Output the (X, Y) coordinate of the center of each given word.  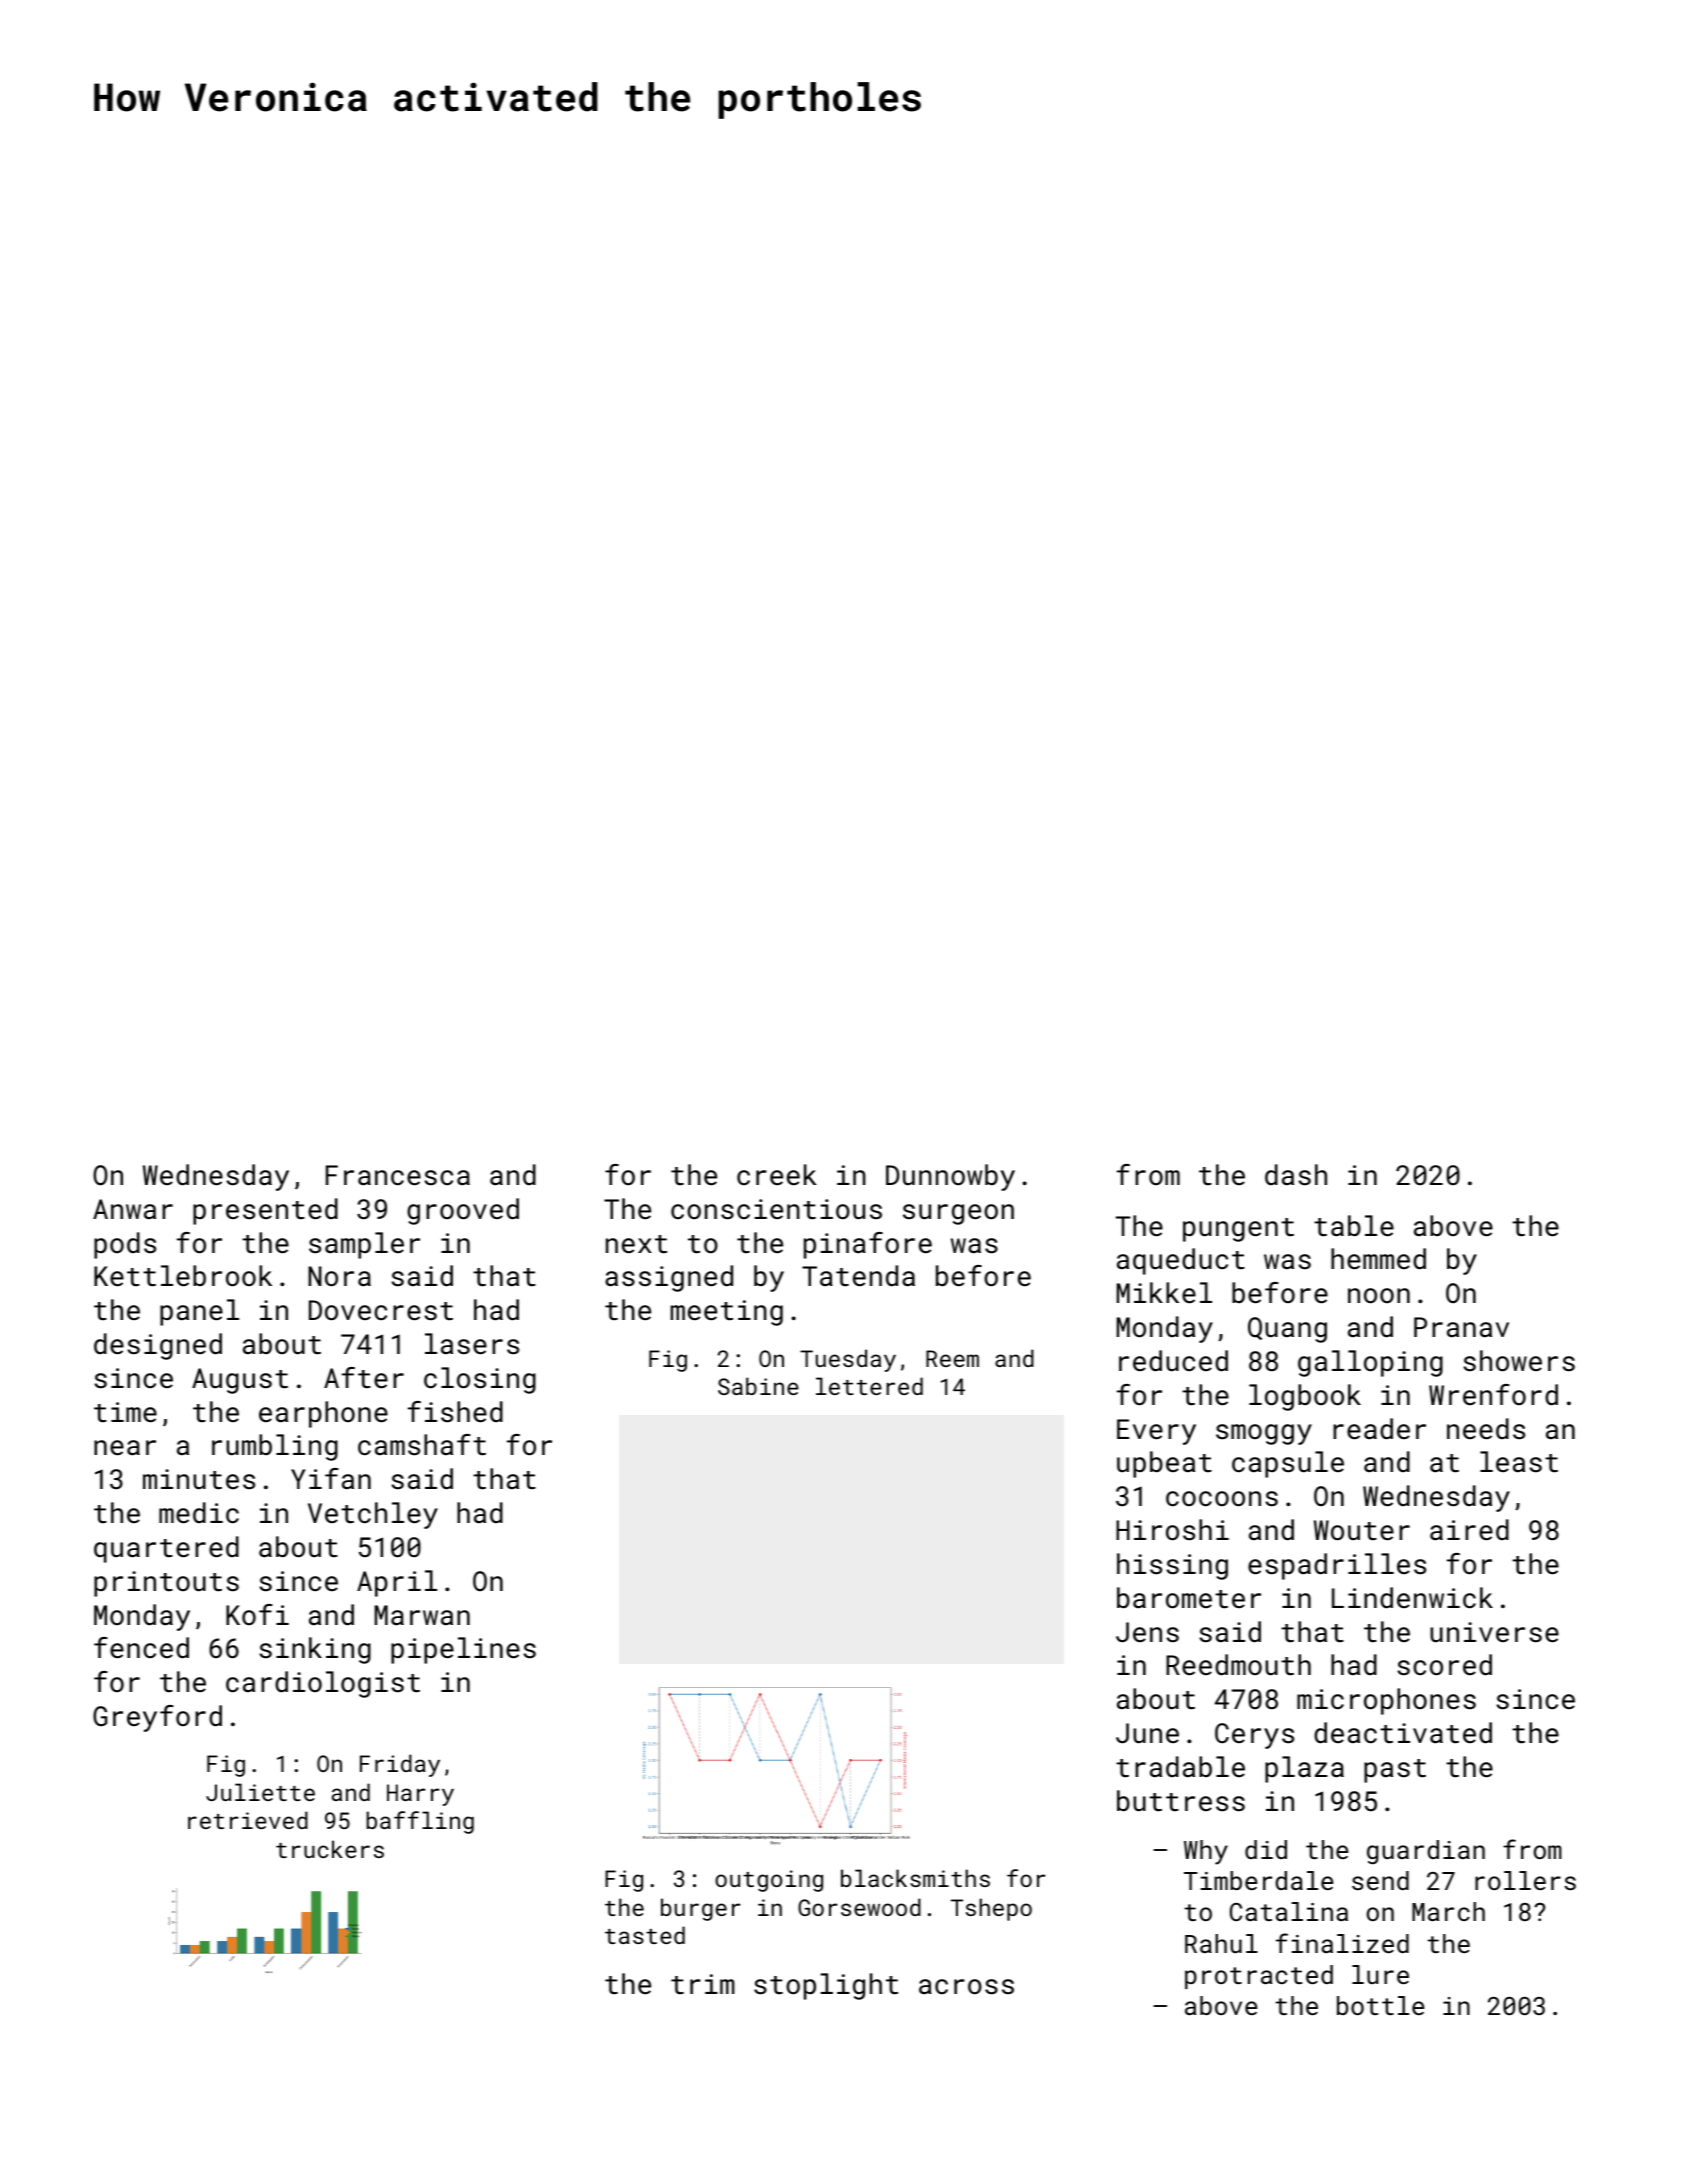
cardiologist (323, 1684)
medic (199, 1513)
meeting (727, 1313)
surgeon (958, 1214)
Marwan (422, 1615)
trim (703, 1984)
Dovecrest (381, 1310)
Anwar (133, 1209)
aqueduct (1181, 1261)
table (1354, 1226)
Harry (420, 1795)
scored (1444, 1665)
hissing (1172, 1566)
